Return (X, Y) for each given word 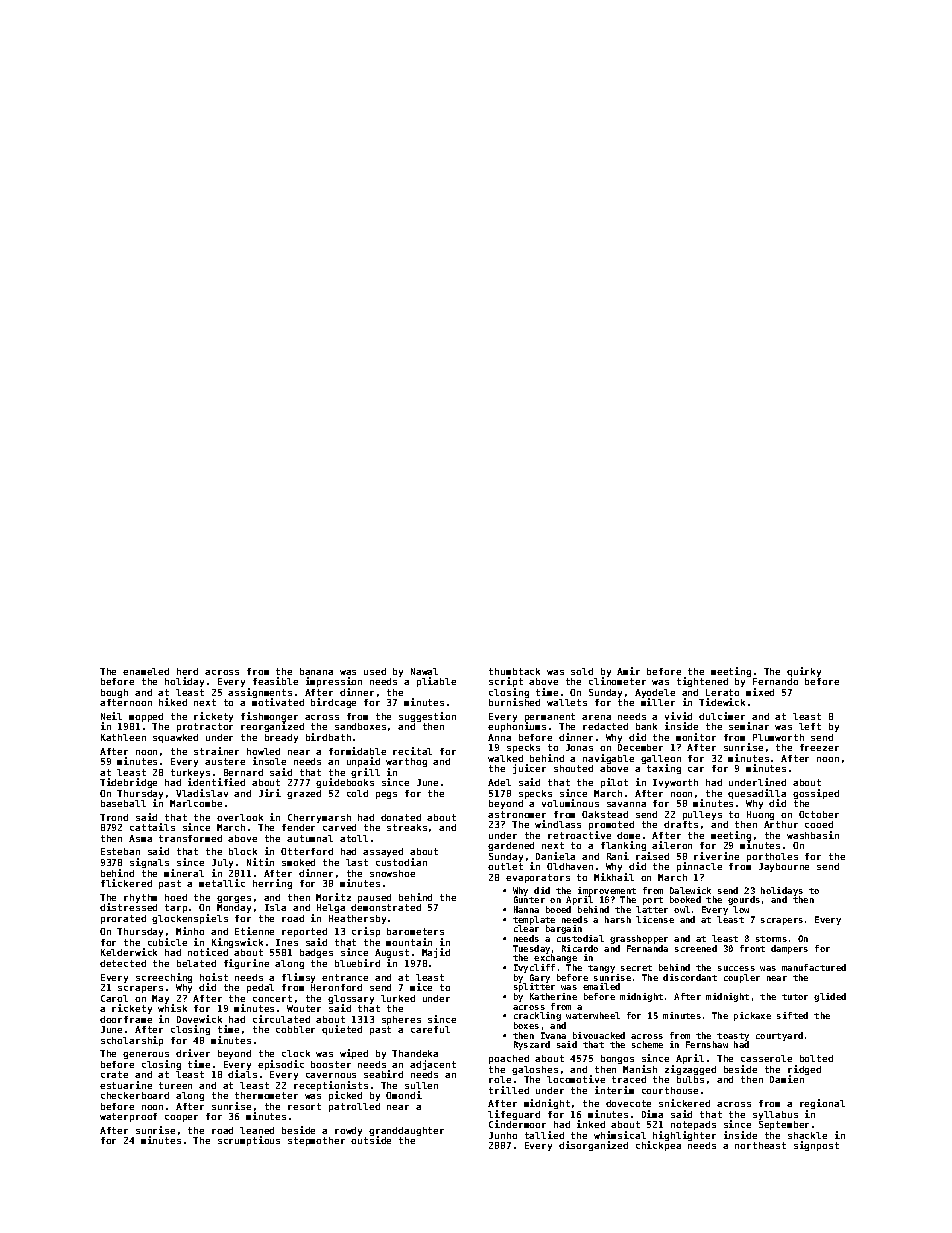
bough (114, 693)
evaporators (538, 878)
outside (371, 1140)
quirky (804, 672)
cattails (152, 827)
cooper (181, 1118)
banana (316, 671)
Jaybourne (784, 867)
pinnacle (699, 867)
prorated (123, 919)
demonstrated (386, 907)
